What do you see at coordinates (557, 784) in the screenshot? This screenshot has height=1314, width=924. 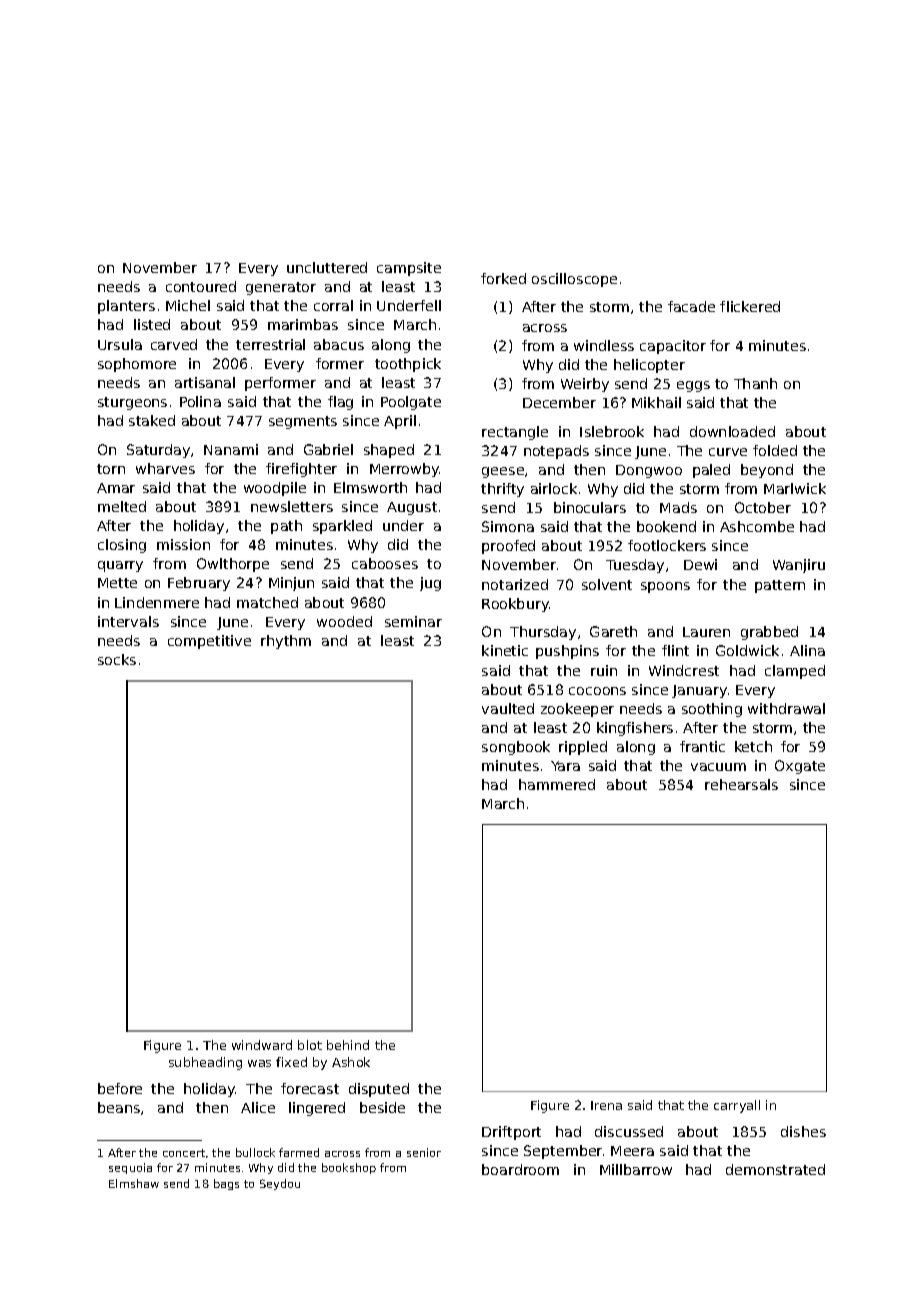 I see `hammered` at bounding box center [557, 784].
